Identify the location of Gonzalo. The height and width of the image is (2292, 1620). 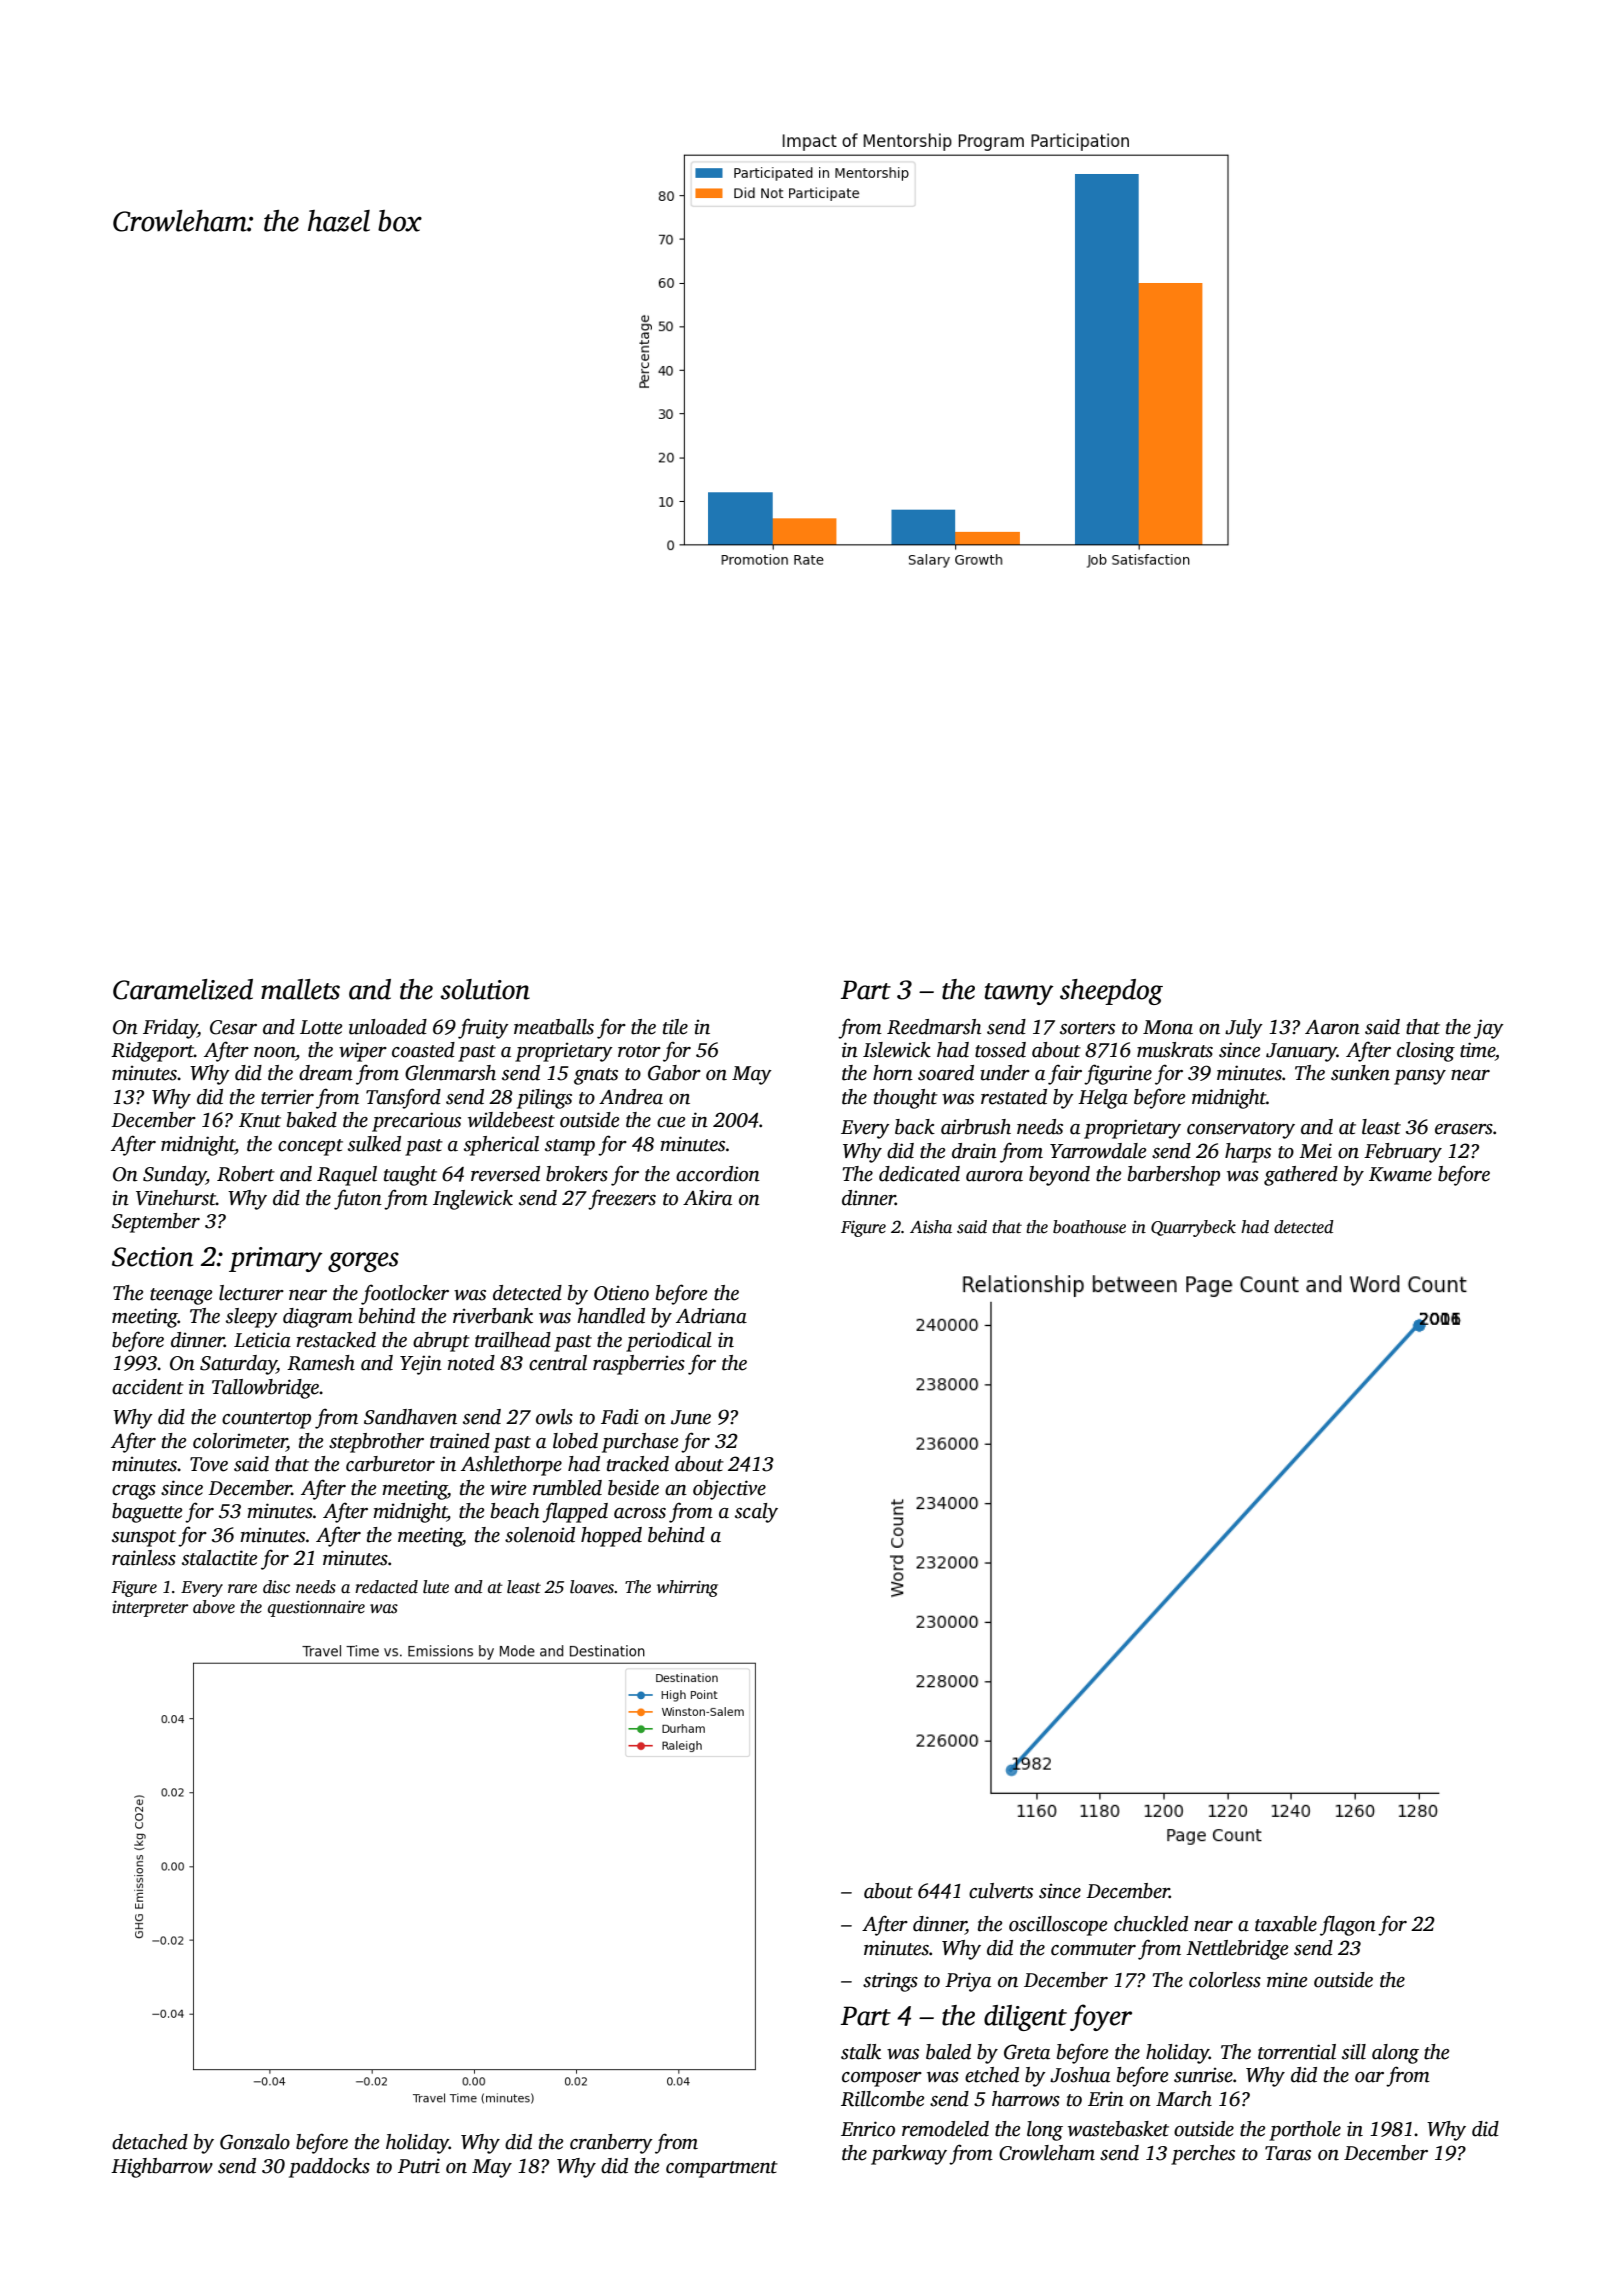
(255, 2142).
